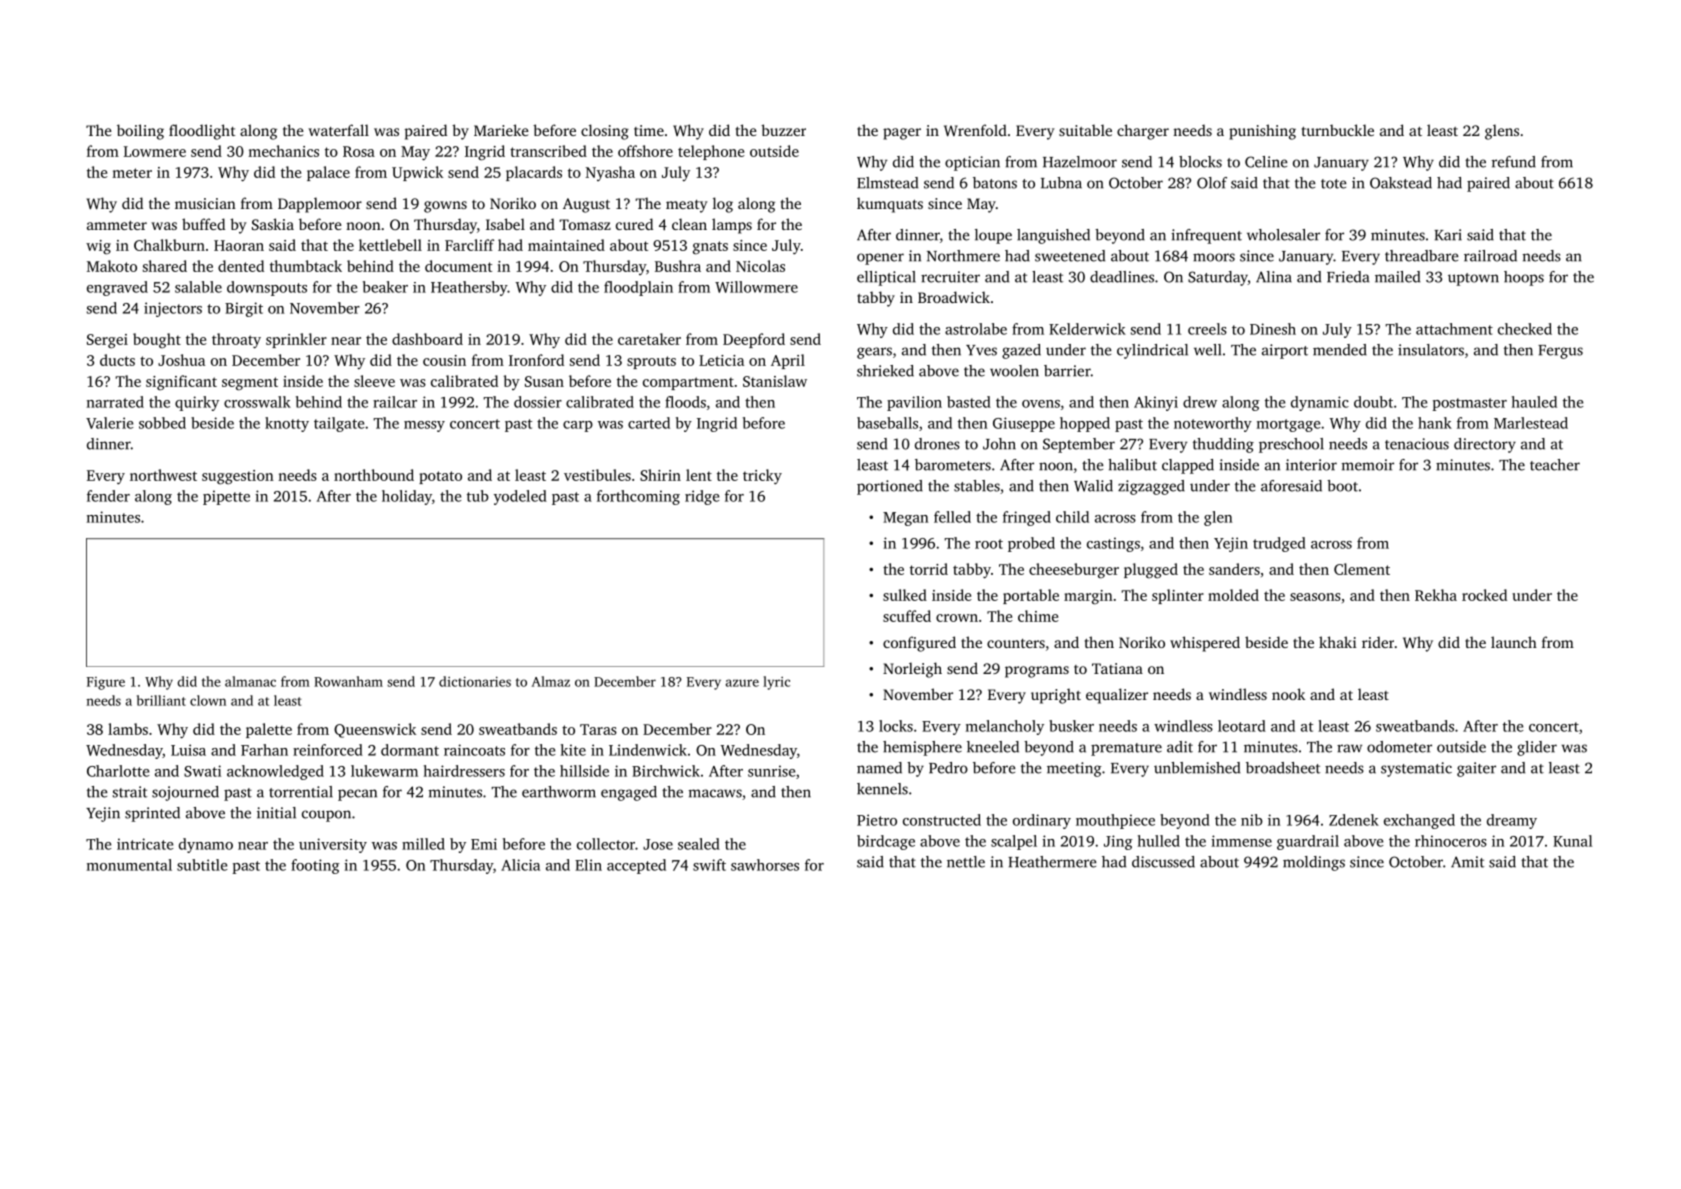  I want to click on unblemished, so click(1197, 768).
